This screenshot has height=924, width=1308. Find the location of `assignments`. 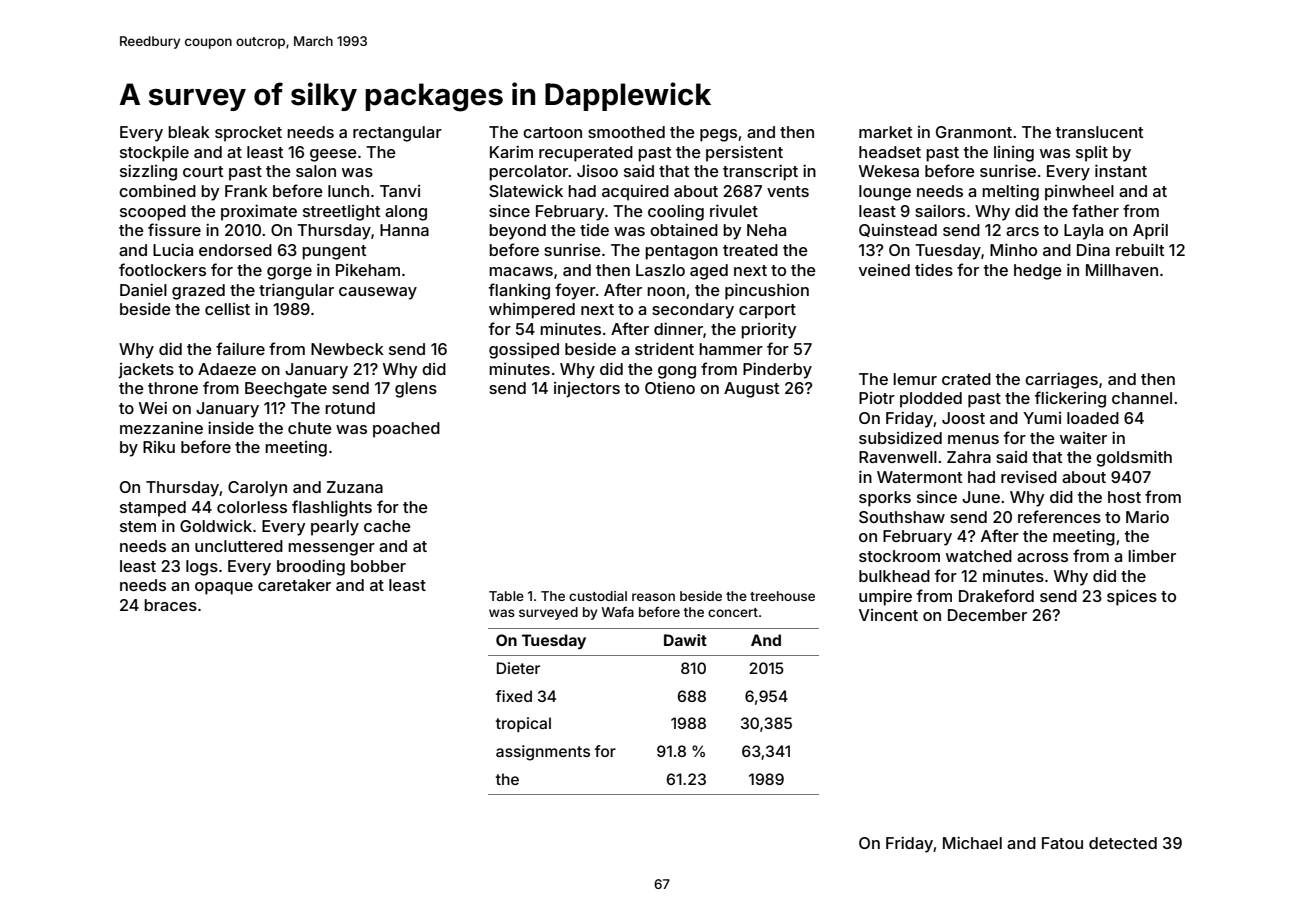

assignments is located at coordinates (543, 753).
